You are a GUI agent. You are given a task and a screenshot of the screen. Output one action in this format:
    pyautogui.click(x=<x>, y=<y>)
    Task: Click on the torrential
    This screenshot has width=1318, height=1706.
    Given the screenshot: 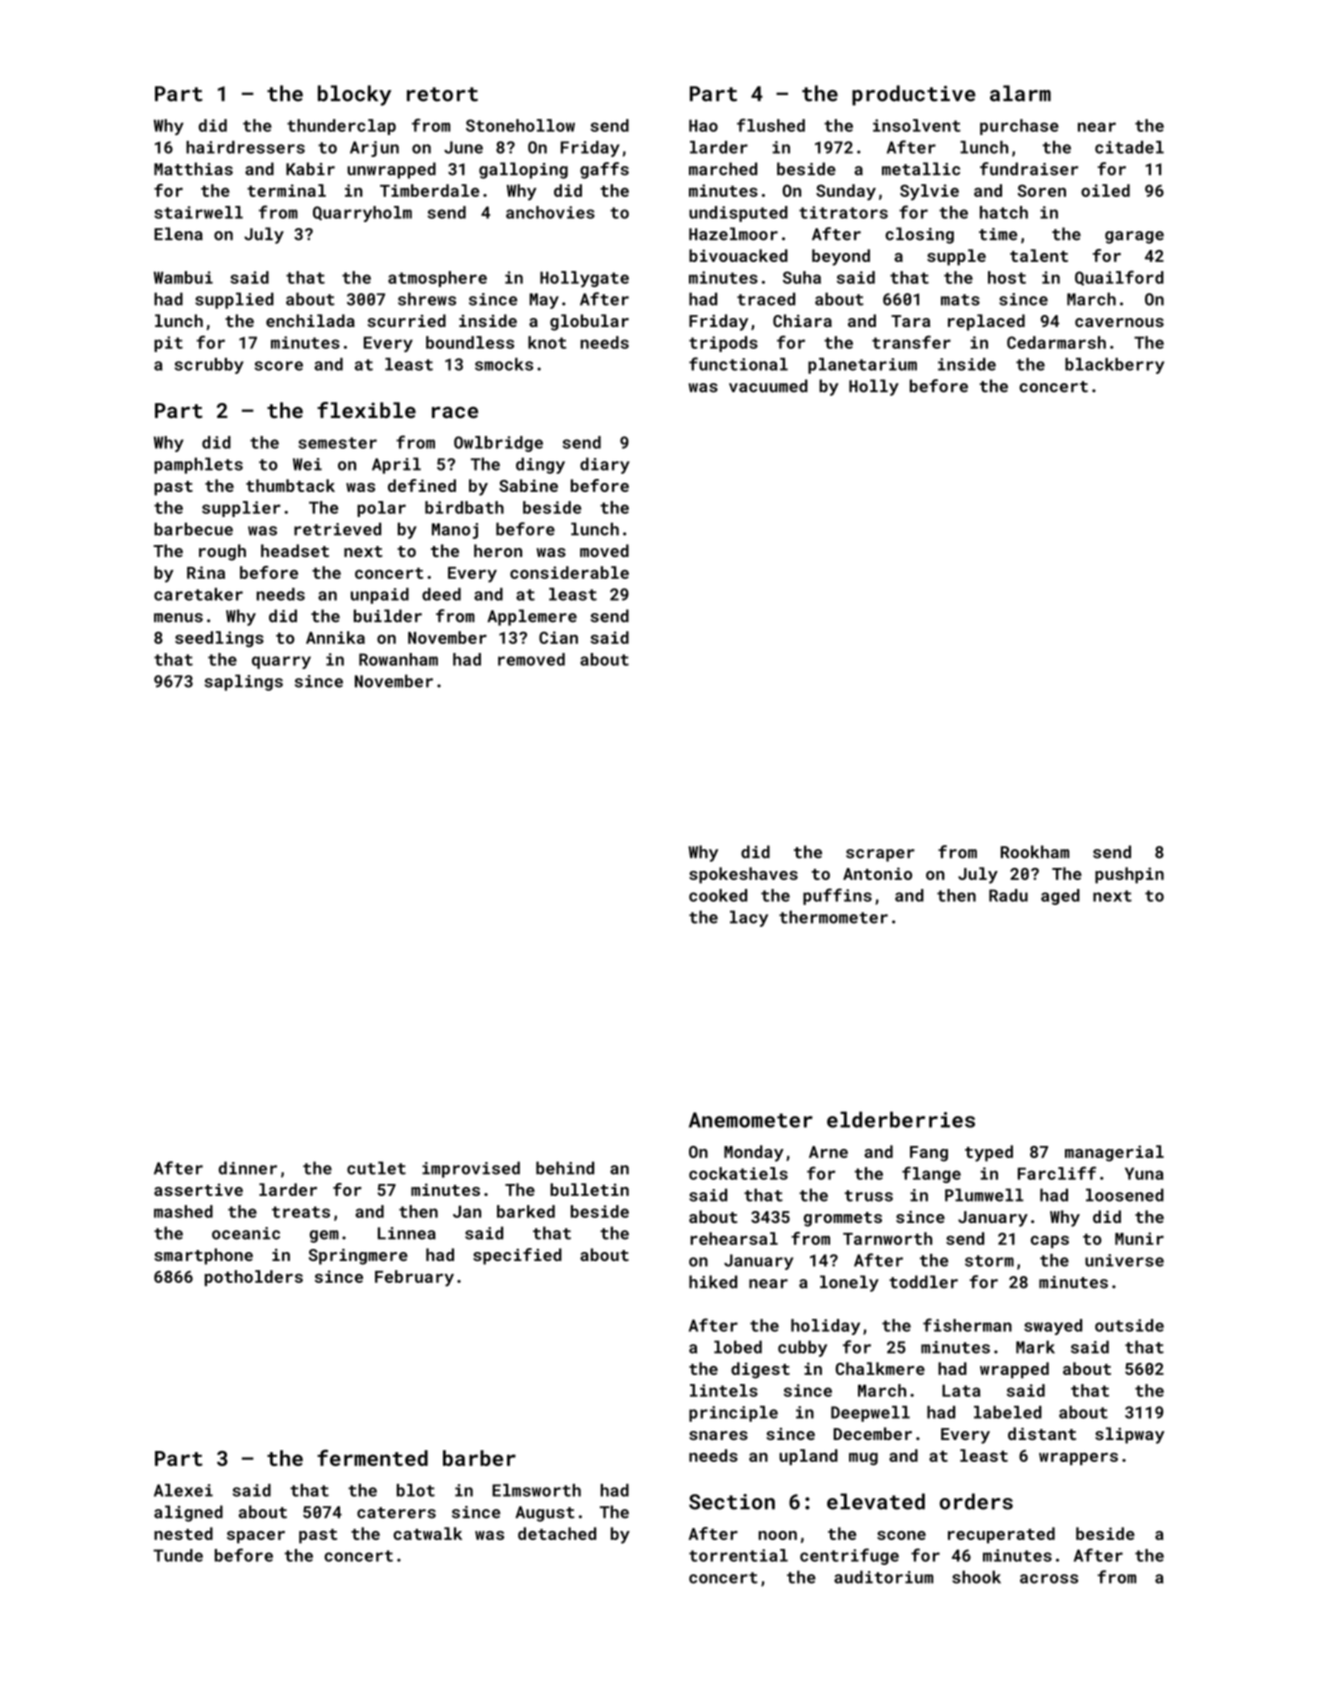 What is the action you would take?
    pyautogui.click(x=738, y=1555)
